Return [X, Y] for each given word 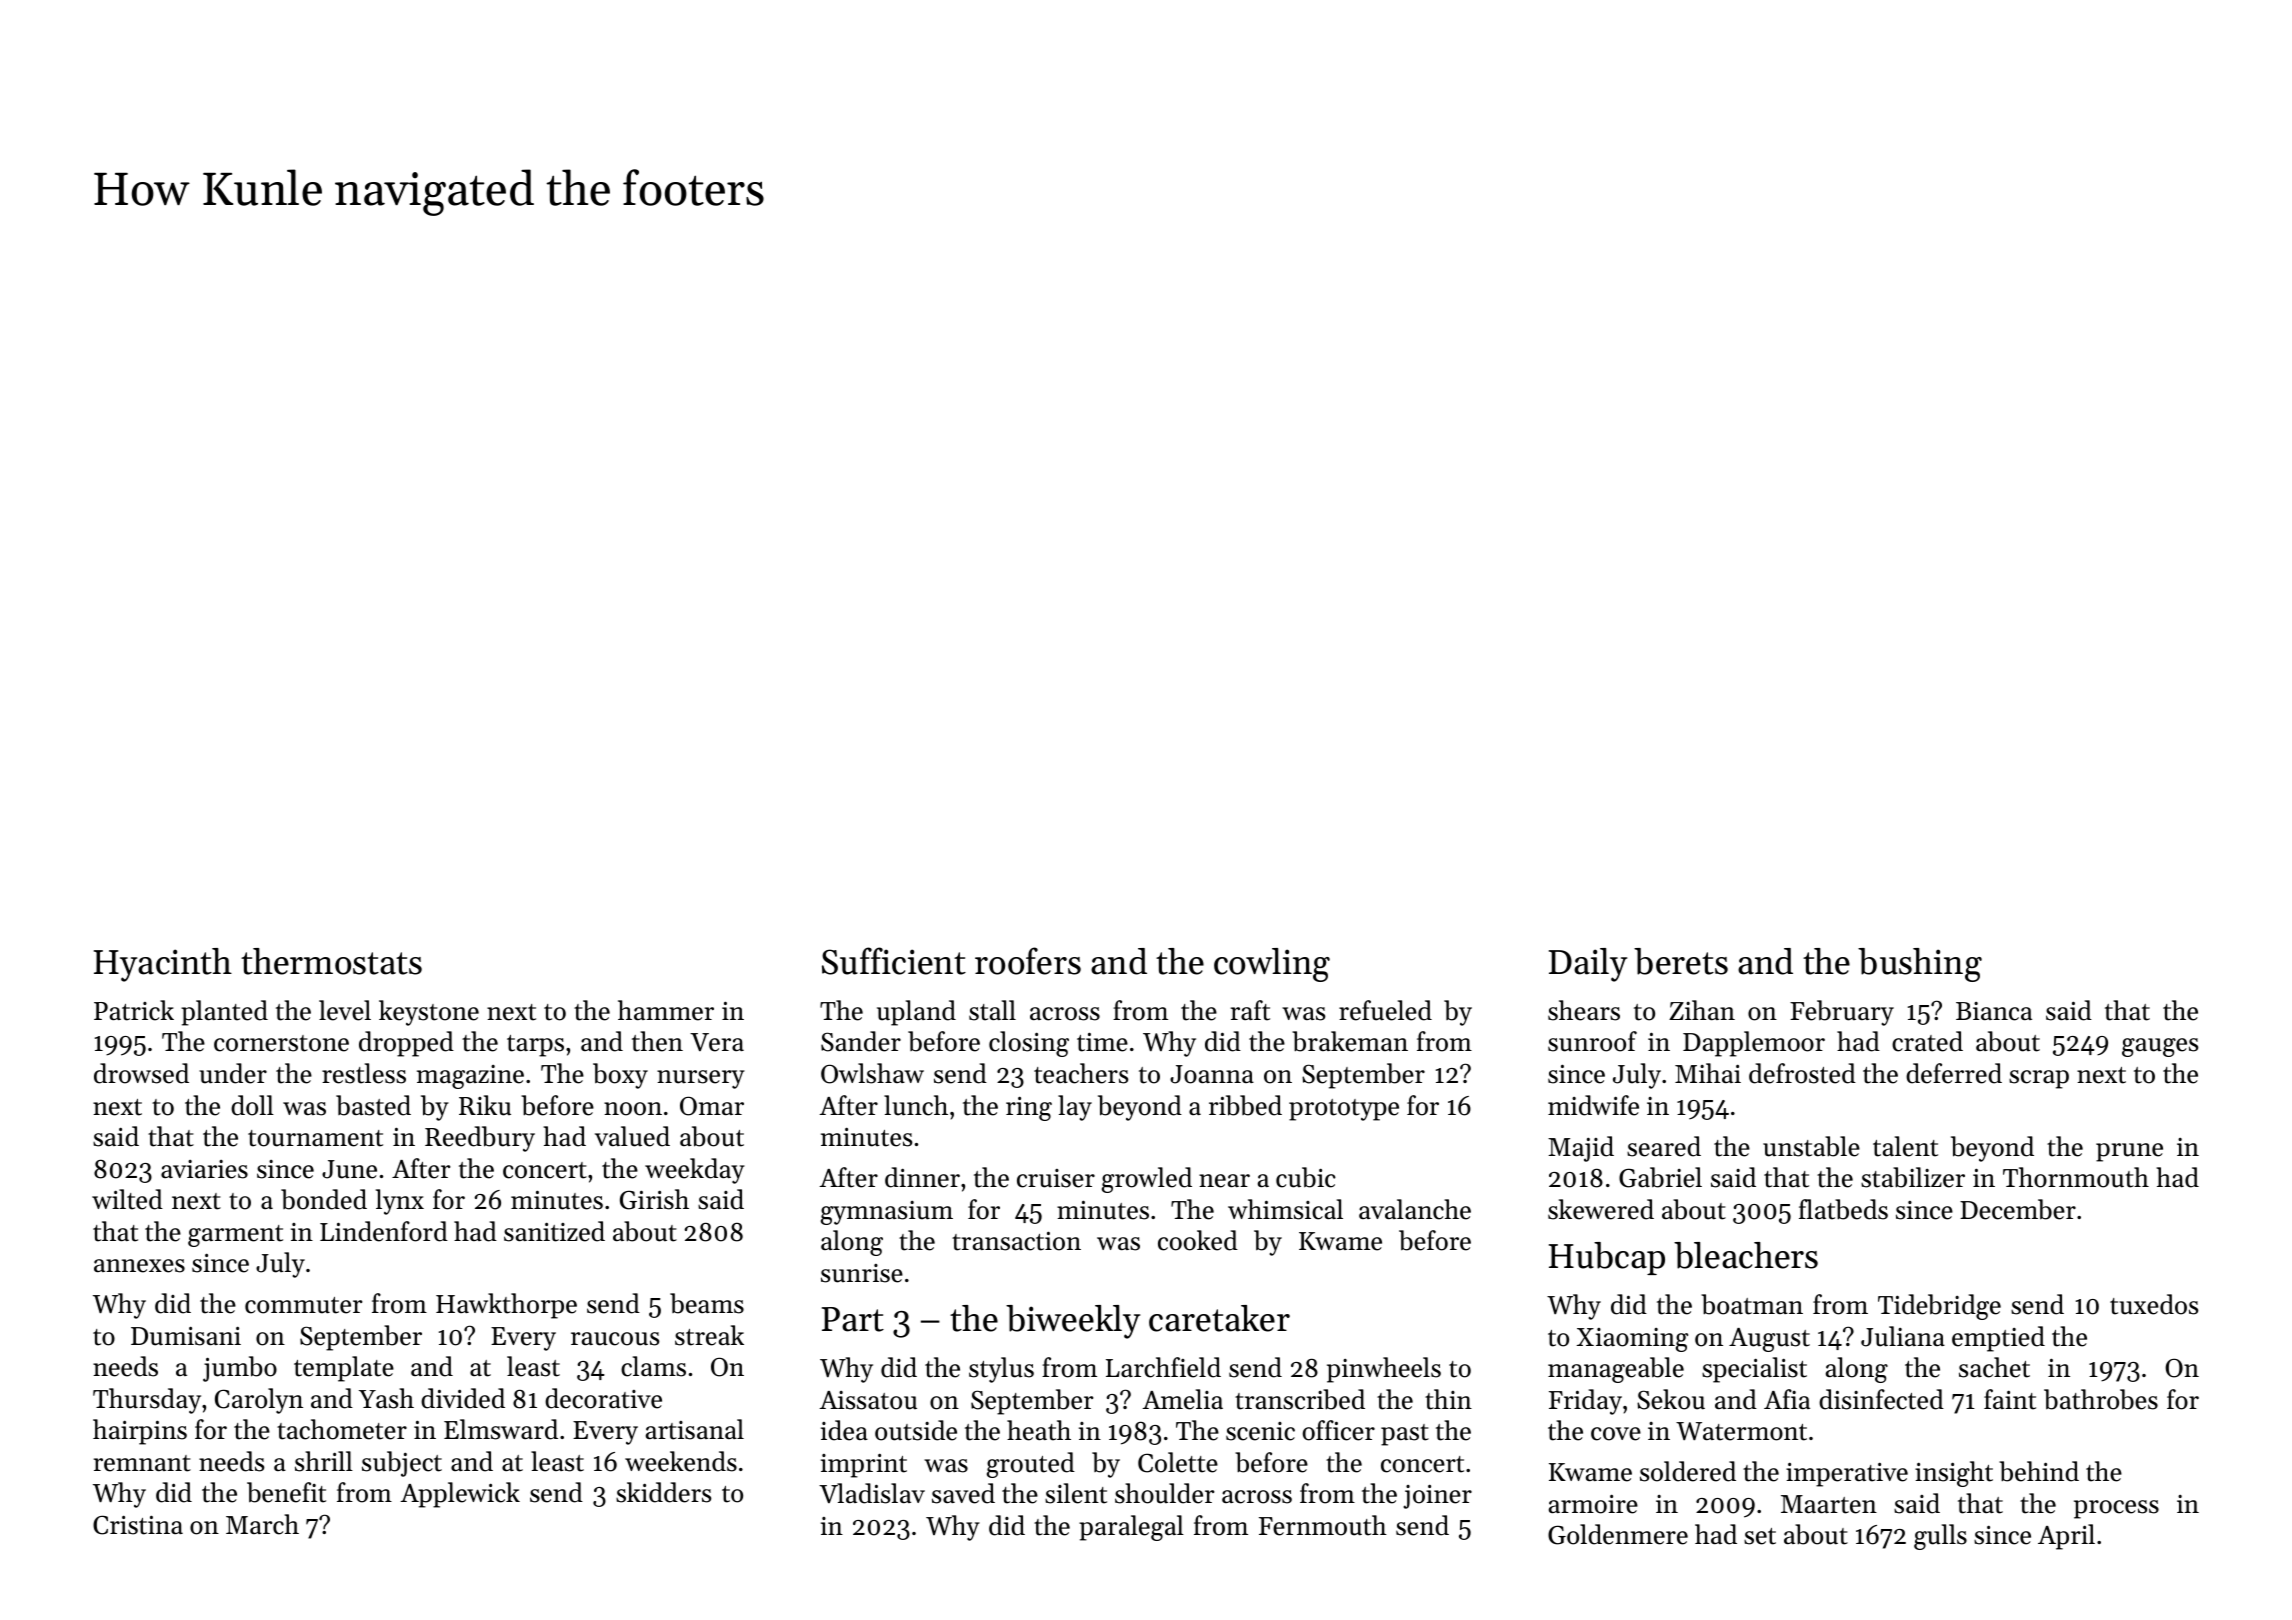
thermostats [331, 961]
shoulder [1164, 1493]
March [262, 1524]
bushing [1920, 965]
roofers [1028, 961]
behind [2039, 1471]
